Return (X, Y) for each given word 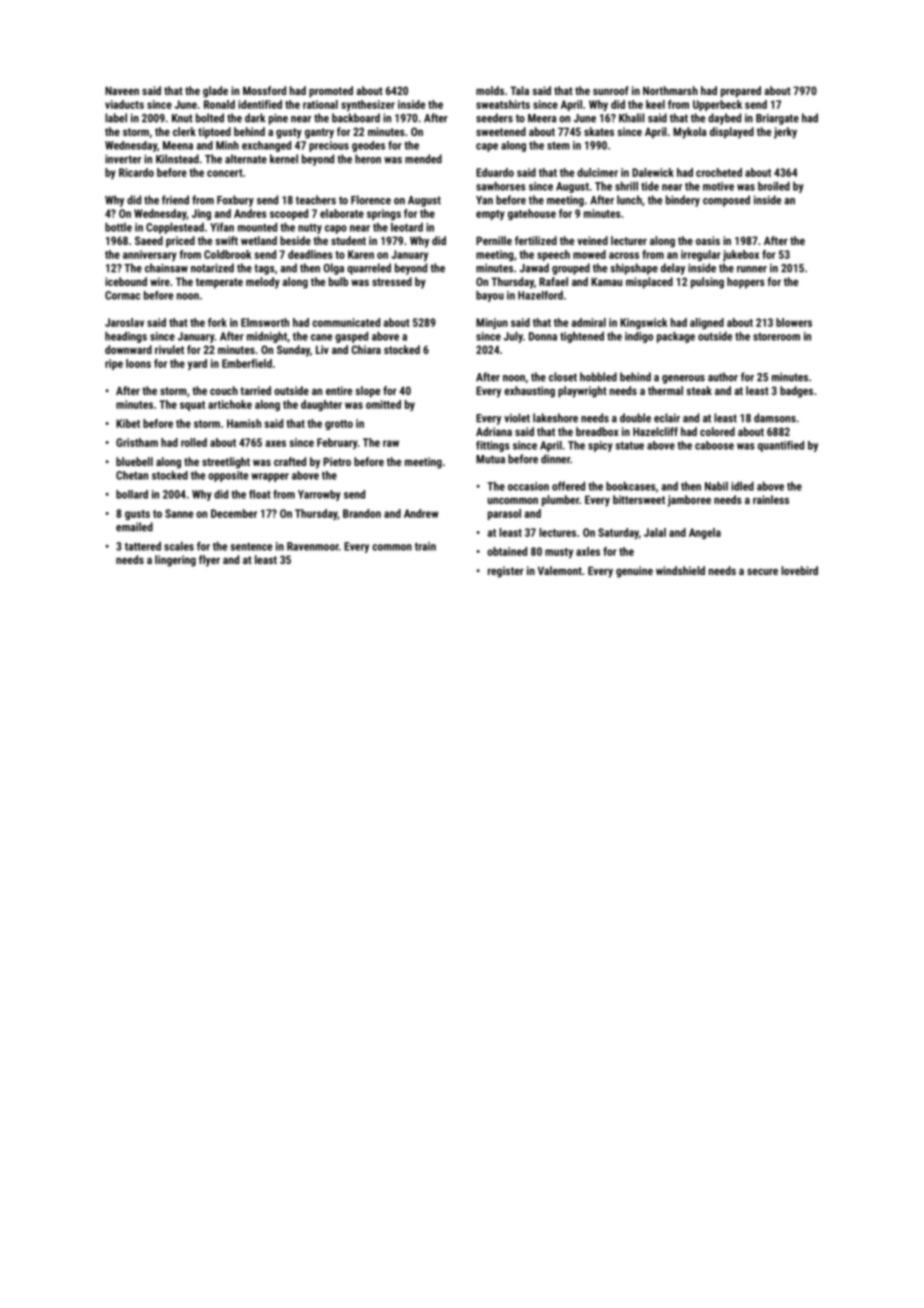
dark (255, 118)
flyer (209, 561)
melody (263, 283)
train (425, 546)
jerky (785, 133)
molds (490, 90)
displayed (732, 133)
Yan (484, 200)
